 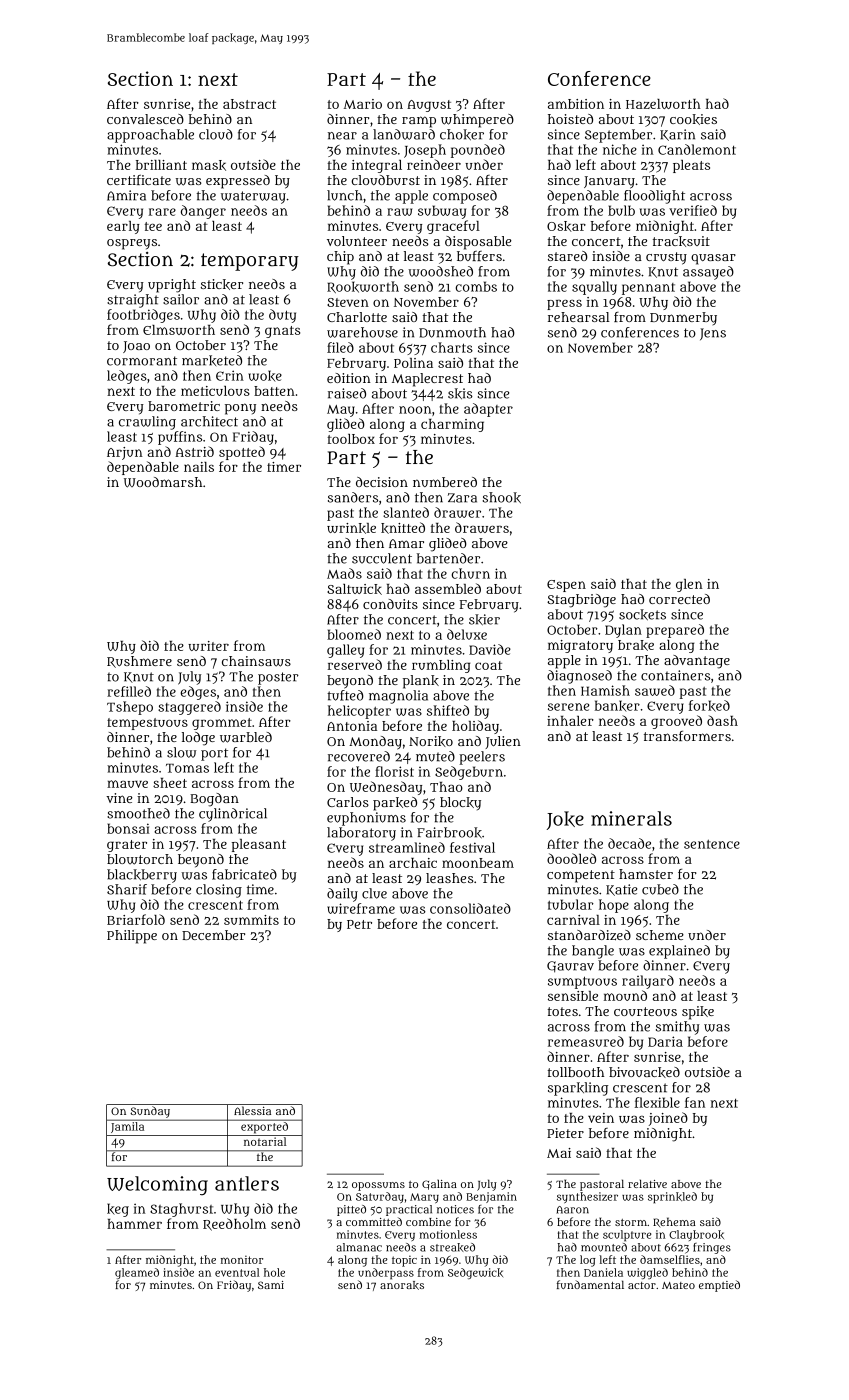 I want to click on sentence, so click(x=712, y=844).
